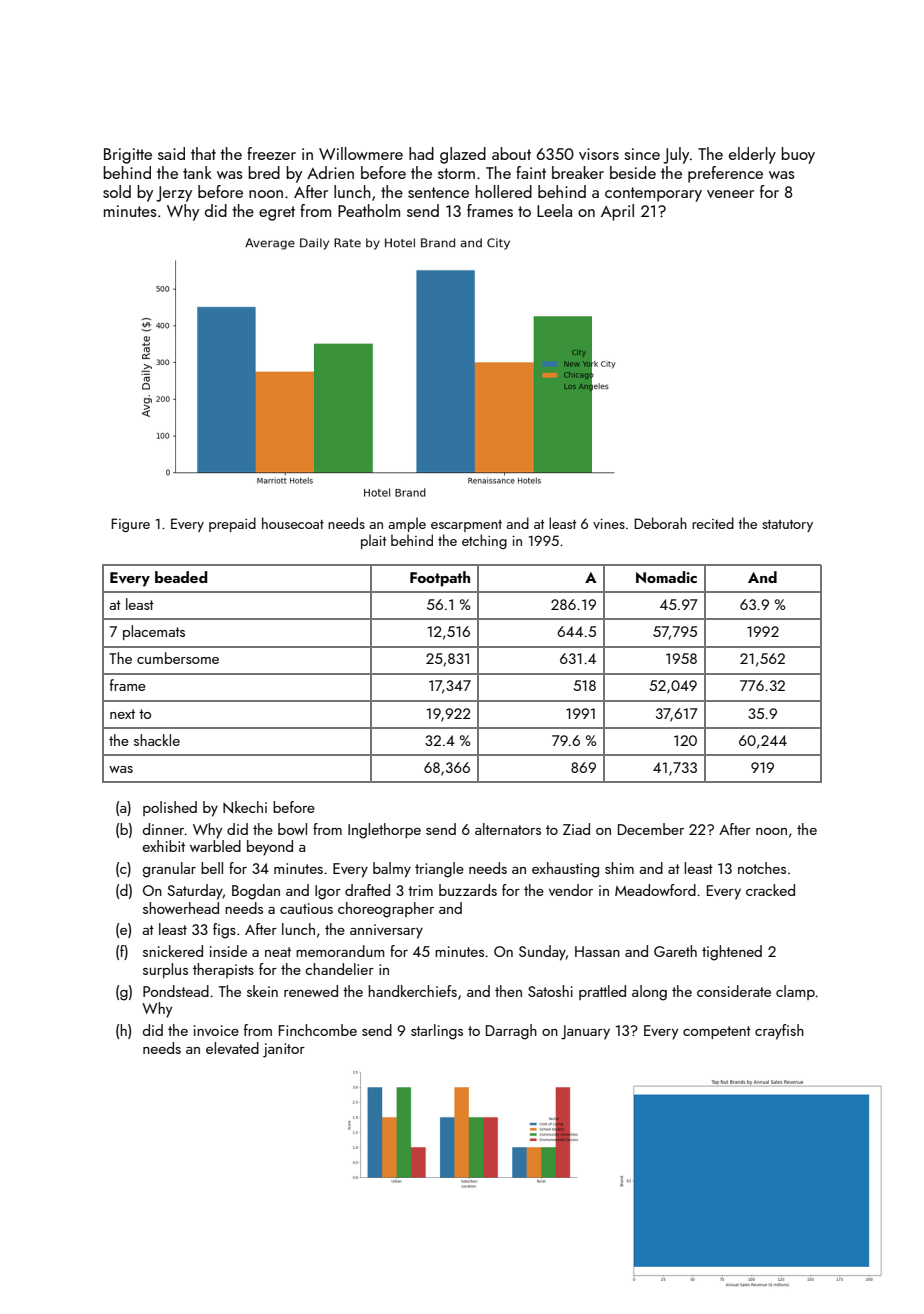 The height and width of the screenshot is (1314, 924). I want to click on Meadowford, so click(655, 890).
